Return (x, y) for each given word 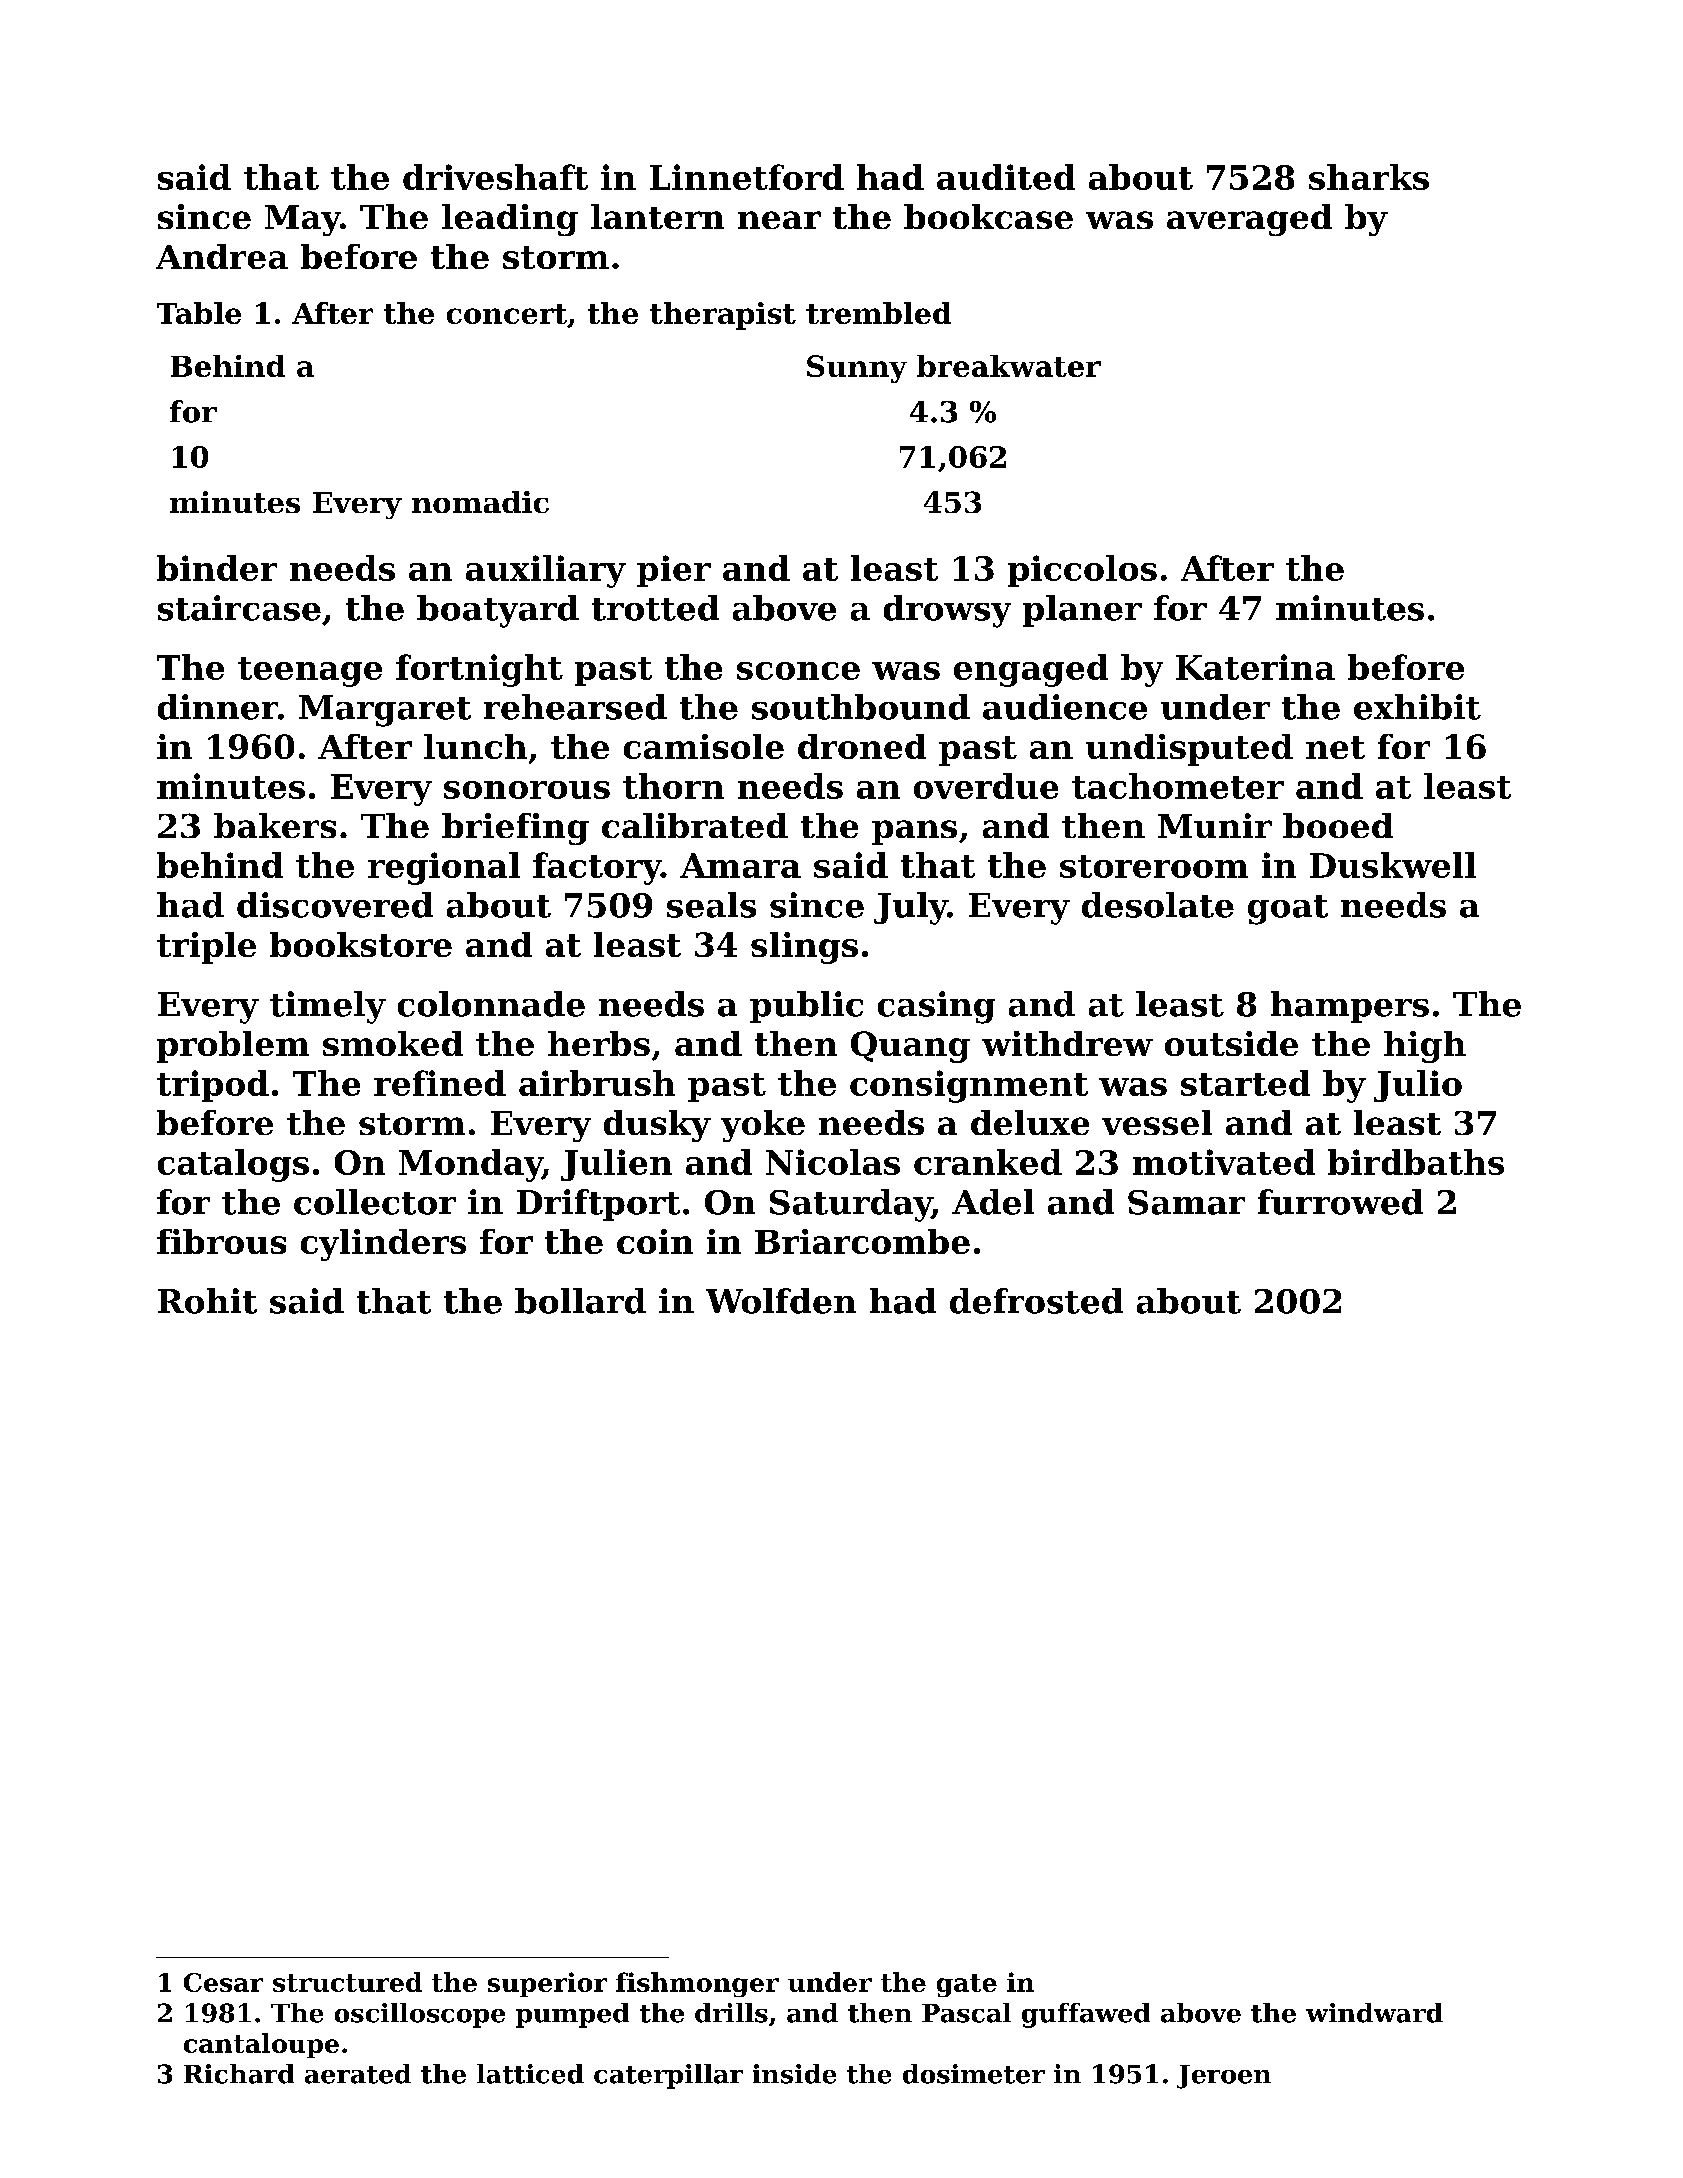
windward (1374, 2013)
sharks (1369, 177)
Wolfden (781, 1301)
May (303, 220)
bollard (580, 1301)
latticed (530, 2074)
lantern (657, 216)
